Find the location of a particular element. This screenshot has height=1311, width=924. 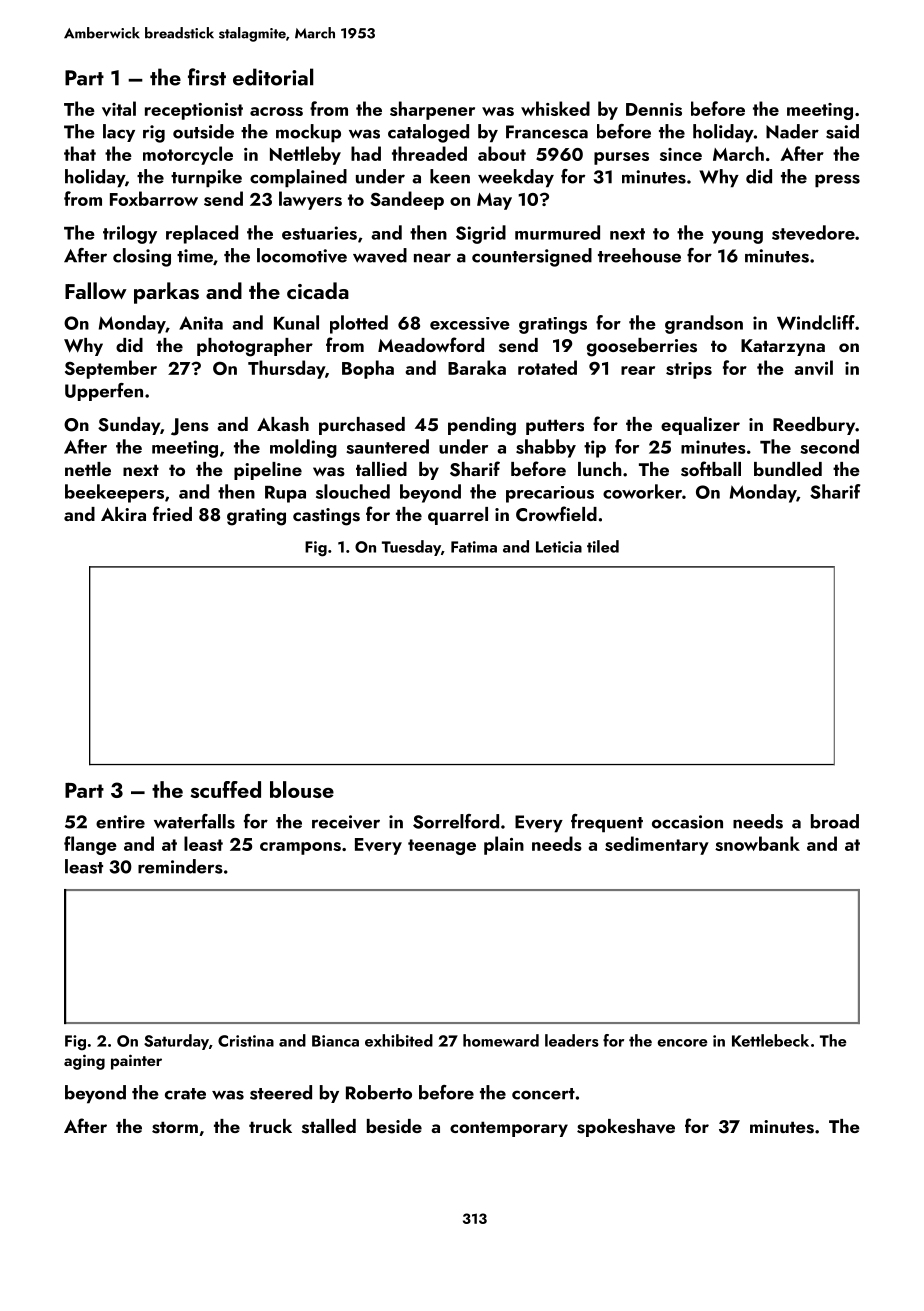

occasion is located at coordinates (687, 822).
